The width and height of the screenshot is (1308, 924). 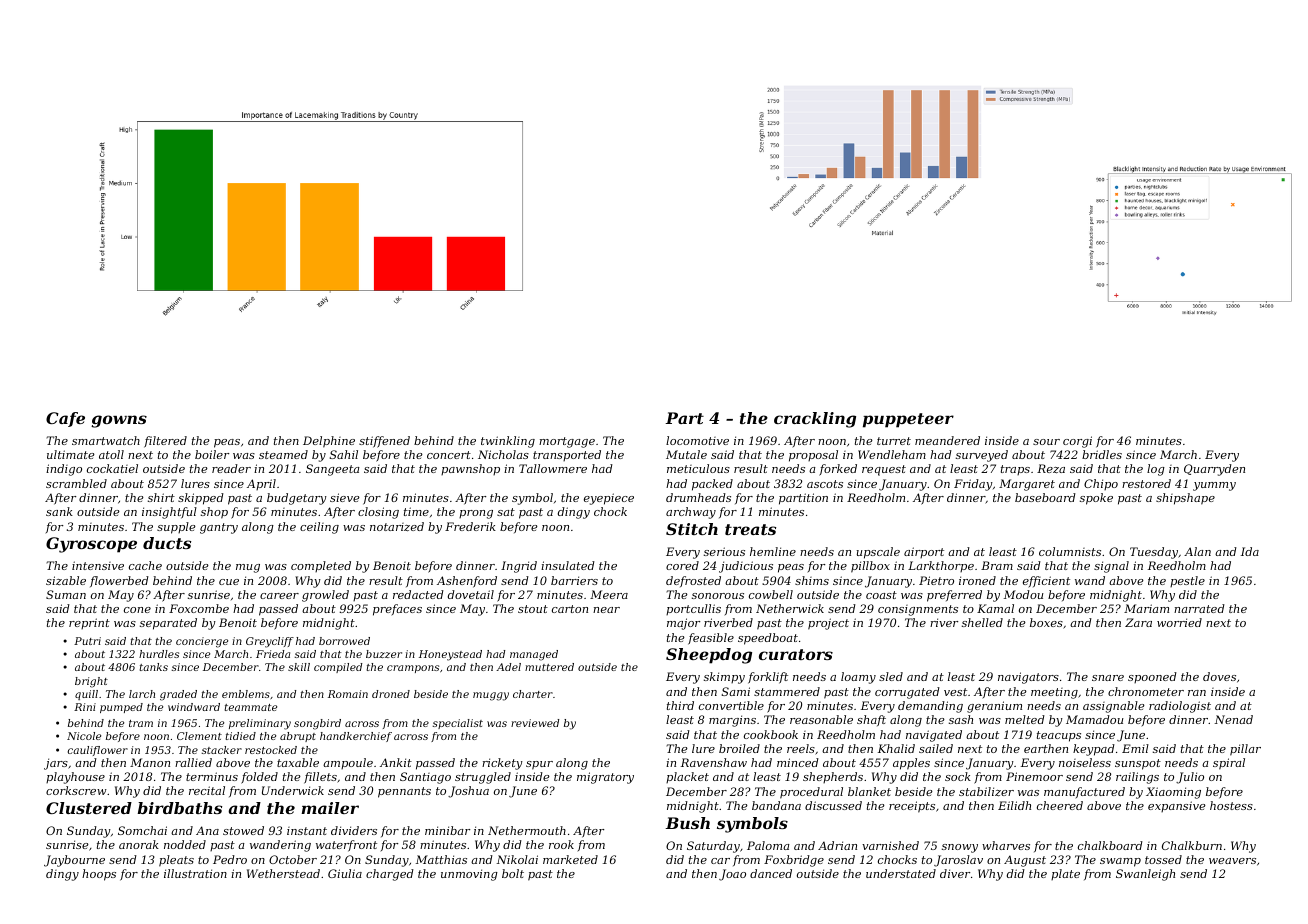 What do you see at coordinates (299, 667) in the screenshot?
I see `skill` at bounding box center [299, 667].
